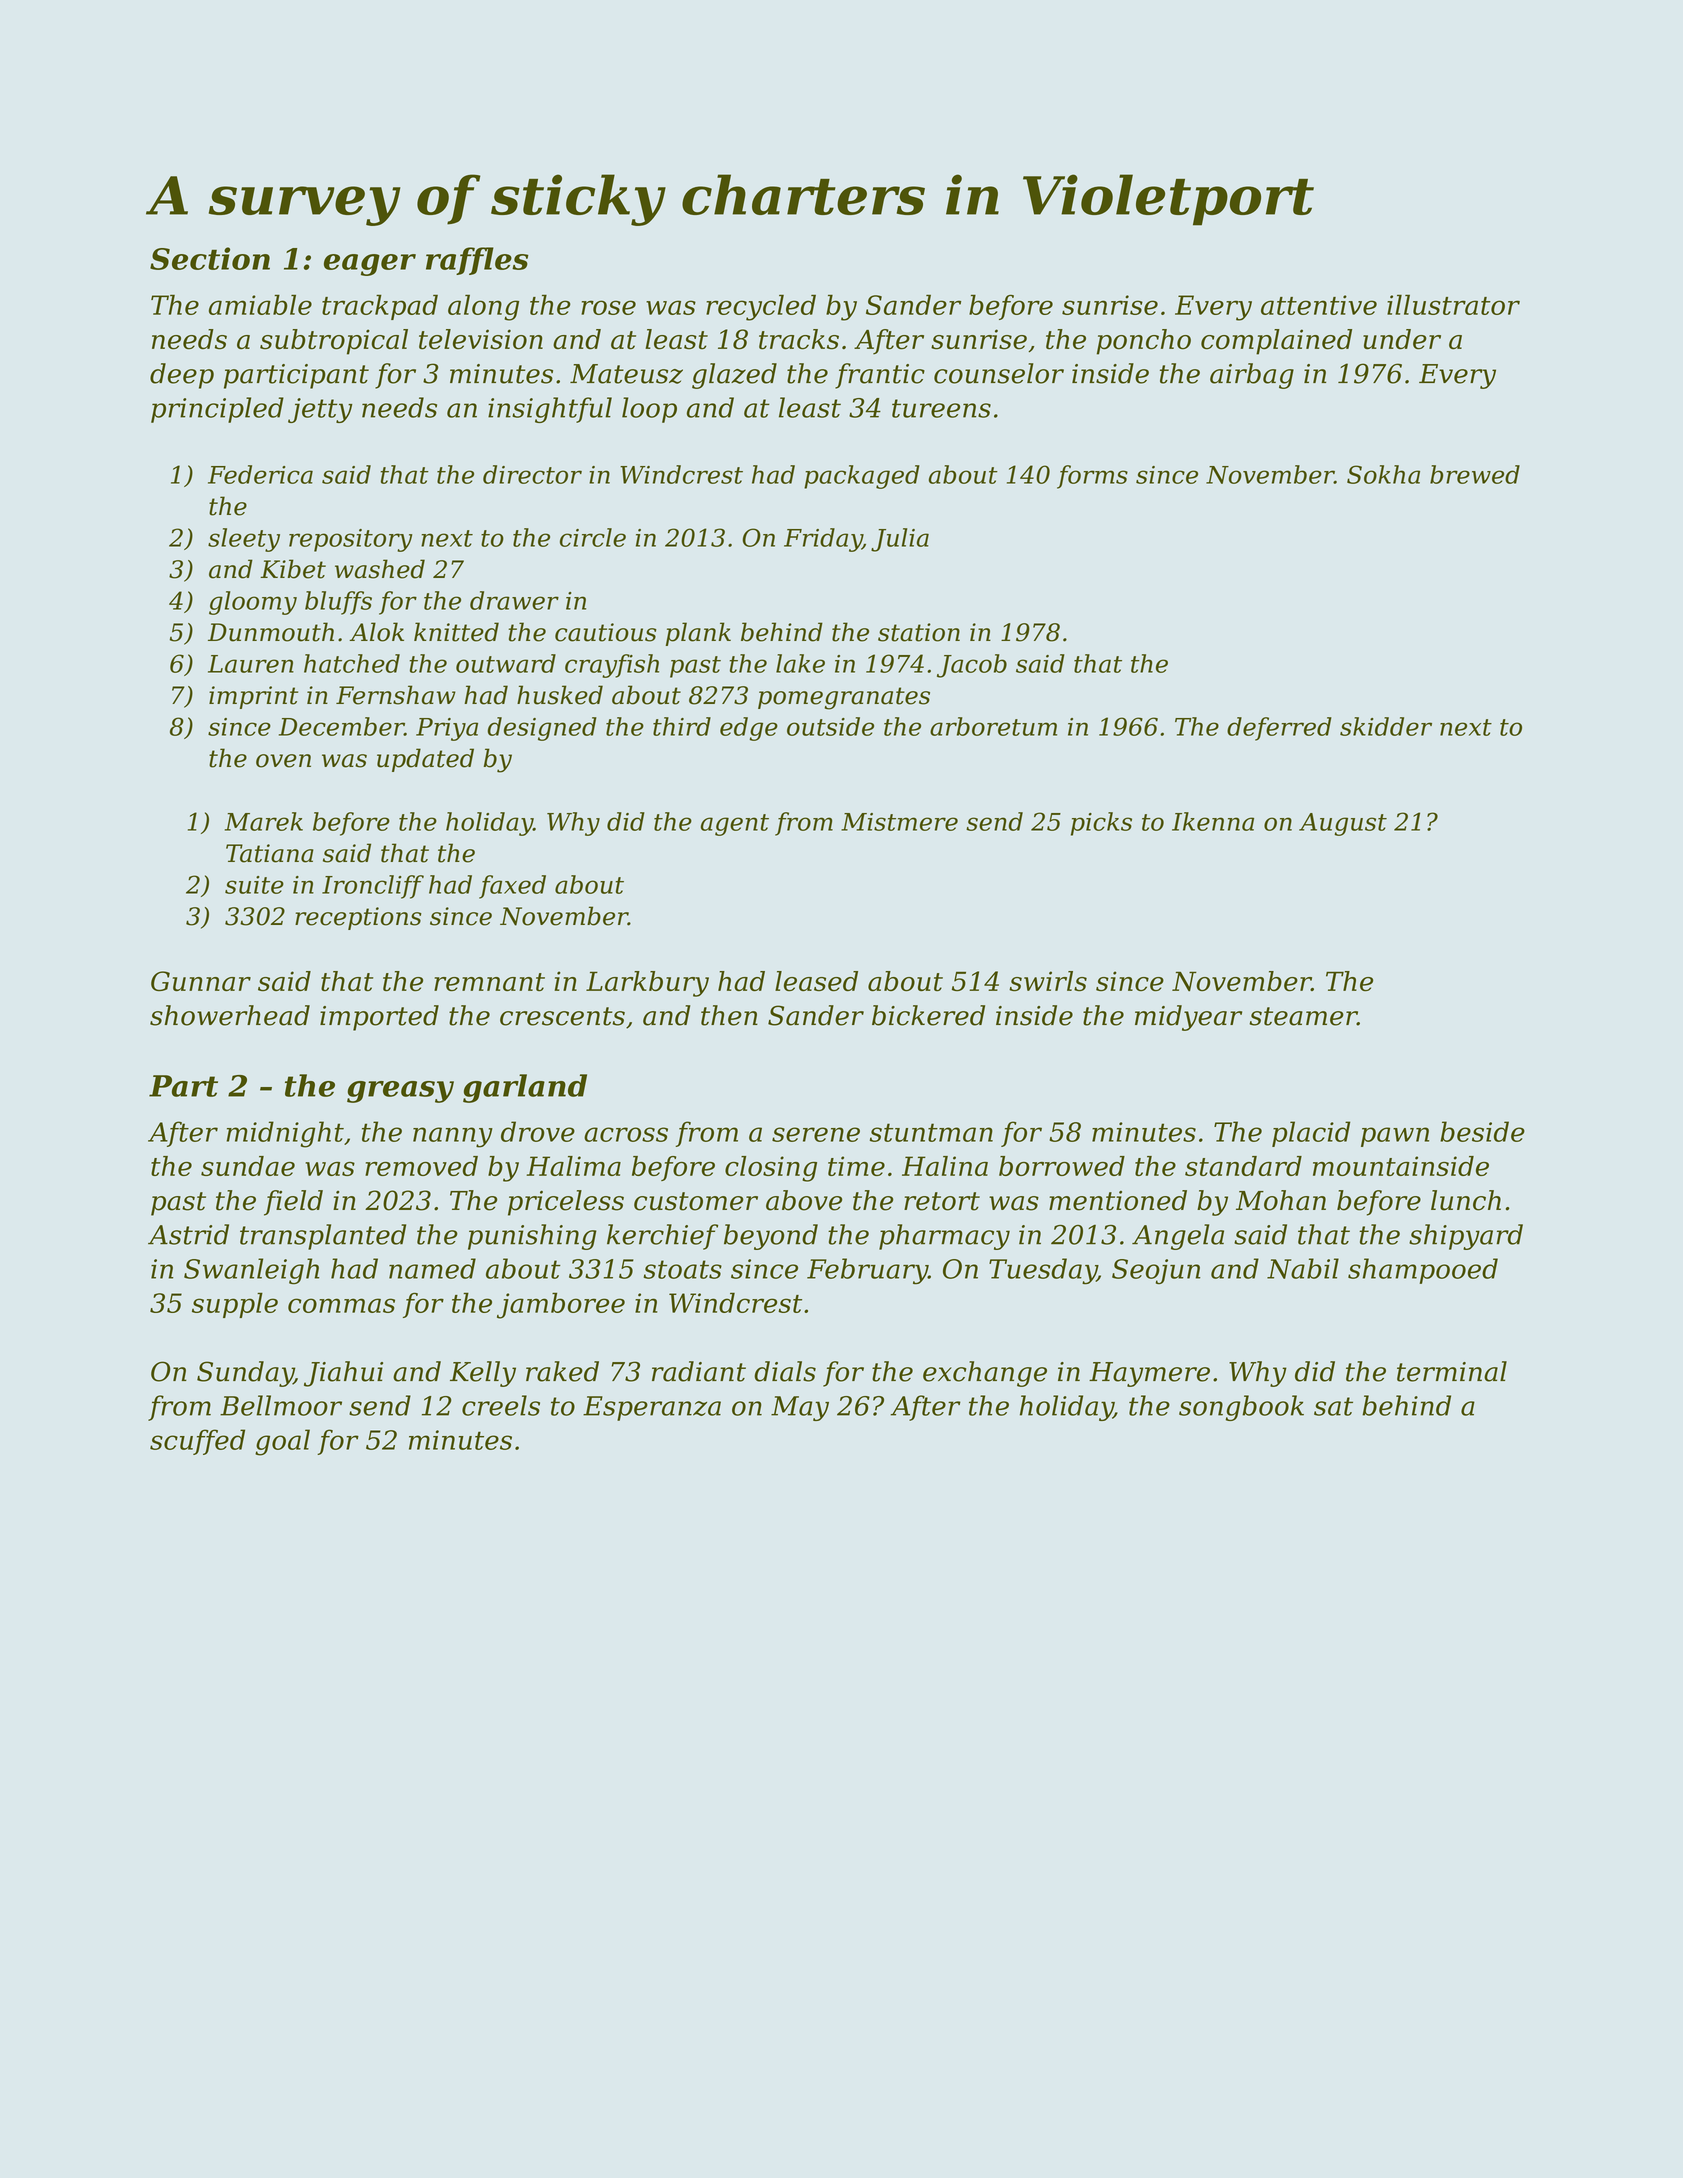 The image size is (1683, 2178). What do you see at coordinates (248, 1166) in the screenshot?
I see `sundae` at bounding box center [248, 1166].
